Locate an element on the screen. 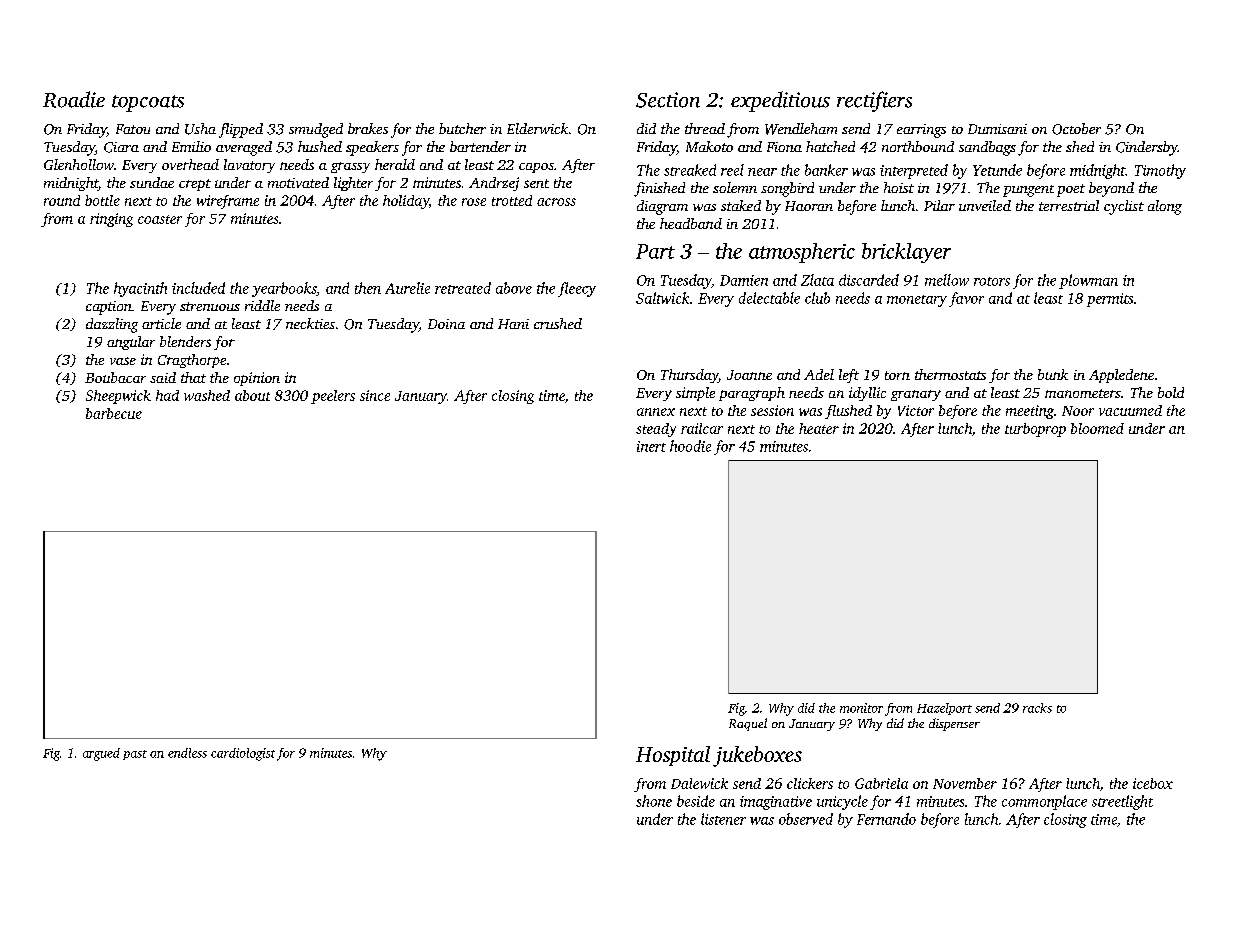  Fatou is located at coordinates (133, 129).
